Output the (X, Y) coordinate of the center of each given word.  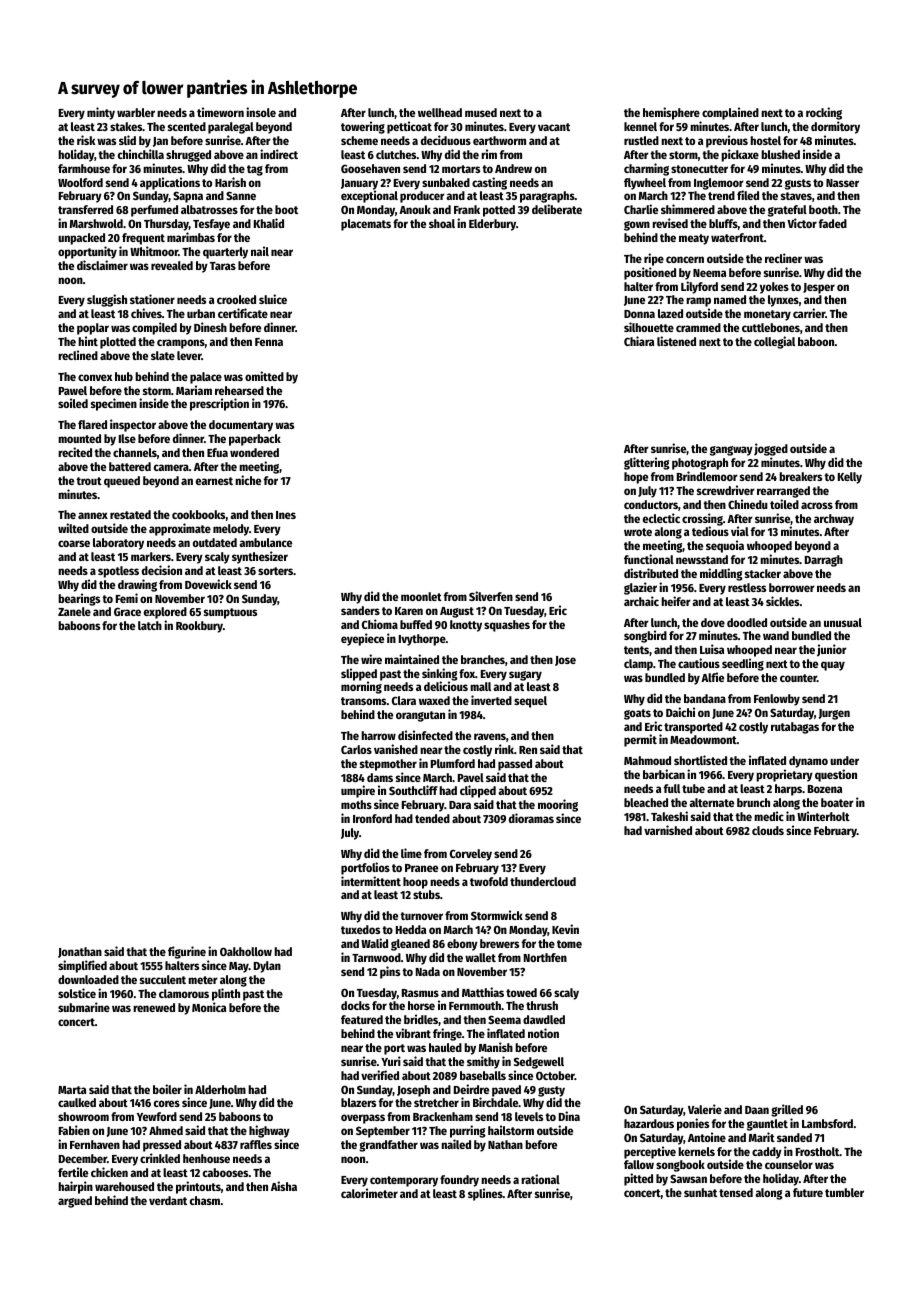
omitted (264, 376)
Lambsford (827, 1123)
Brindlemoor (707, 476)
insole (261, 112)
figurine (187, 952)
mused (481, 112)
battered (130, 466)
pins (390, 972)
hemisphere (671, 113)
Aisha (284, 1186)
